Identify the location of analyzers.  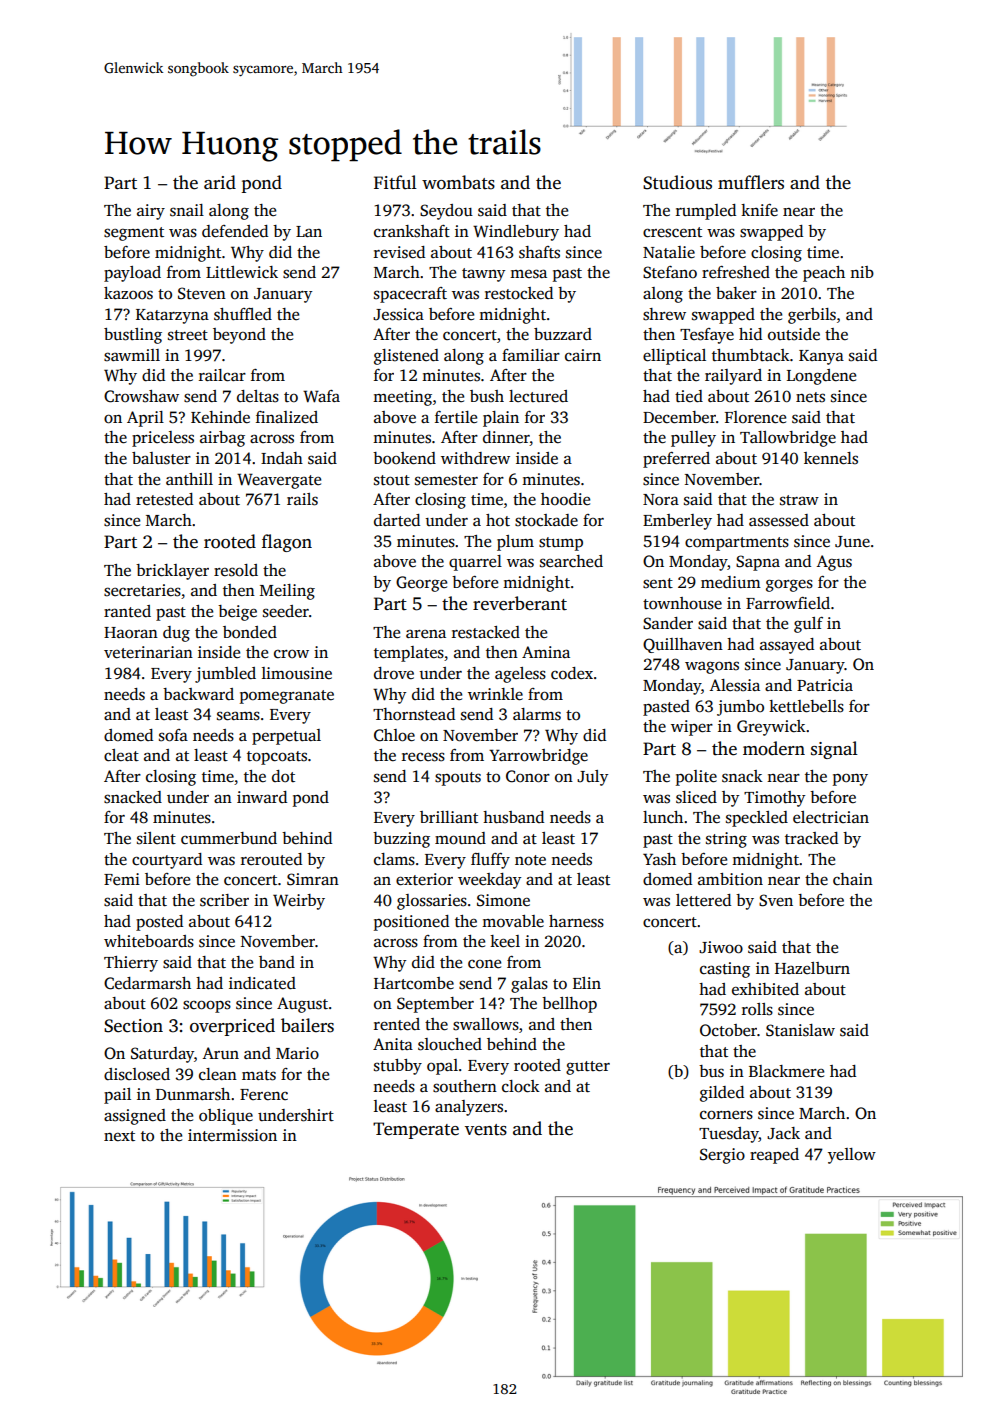
(469, 1108).
